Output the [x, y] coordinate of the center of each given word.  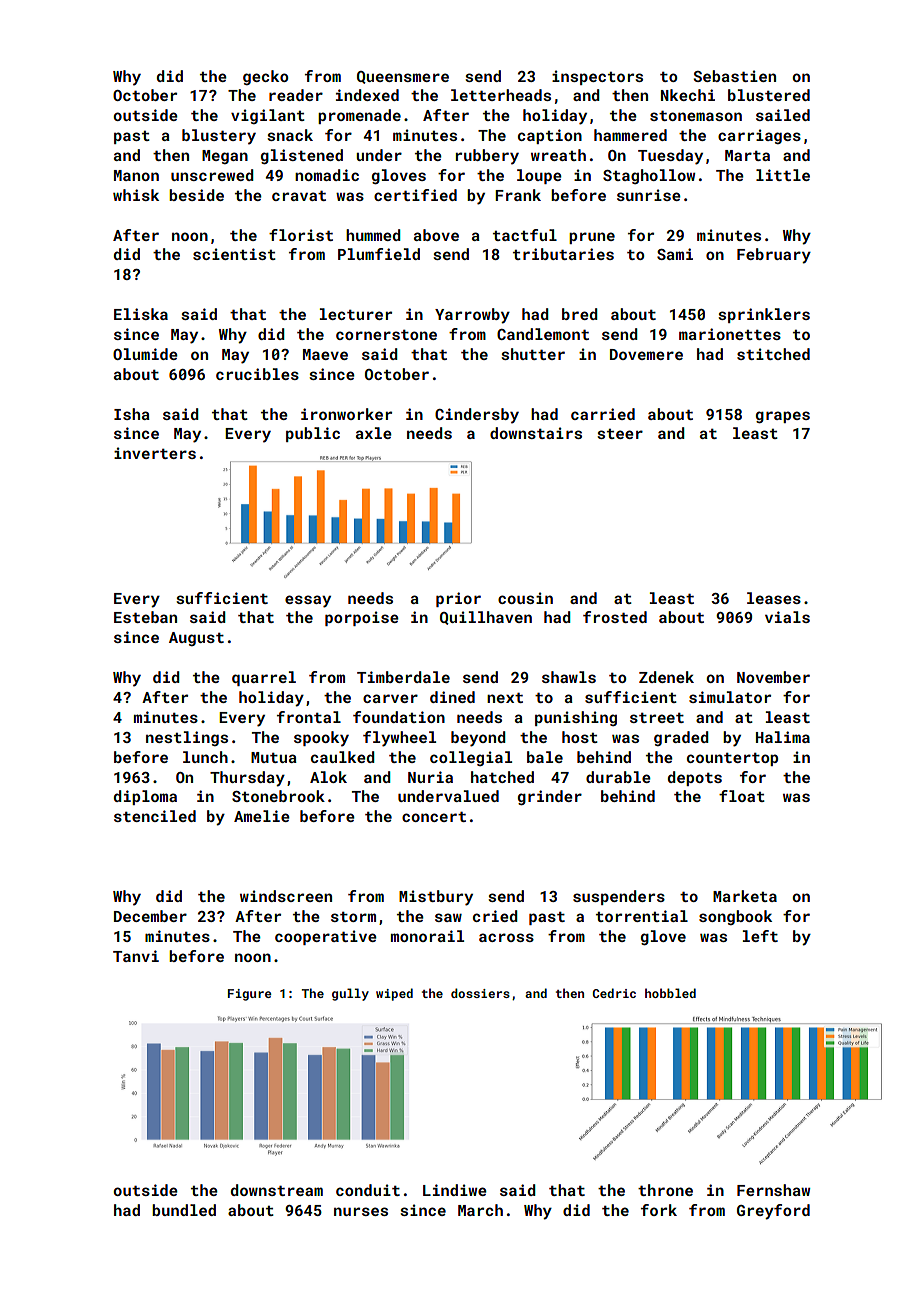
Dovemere [646, 354]
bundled [184, 1210]
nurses [361, 1211]
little [783, 175]
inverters [155, 453]
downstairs [536, 433]
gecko [265, 77]
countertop [732, 759]
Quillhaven [486, 618]
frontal [309, 717]
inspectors [597, 77]
